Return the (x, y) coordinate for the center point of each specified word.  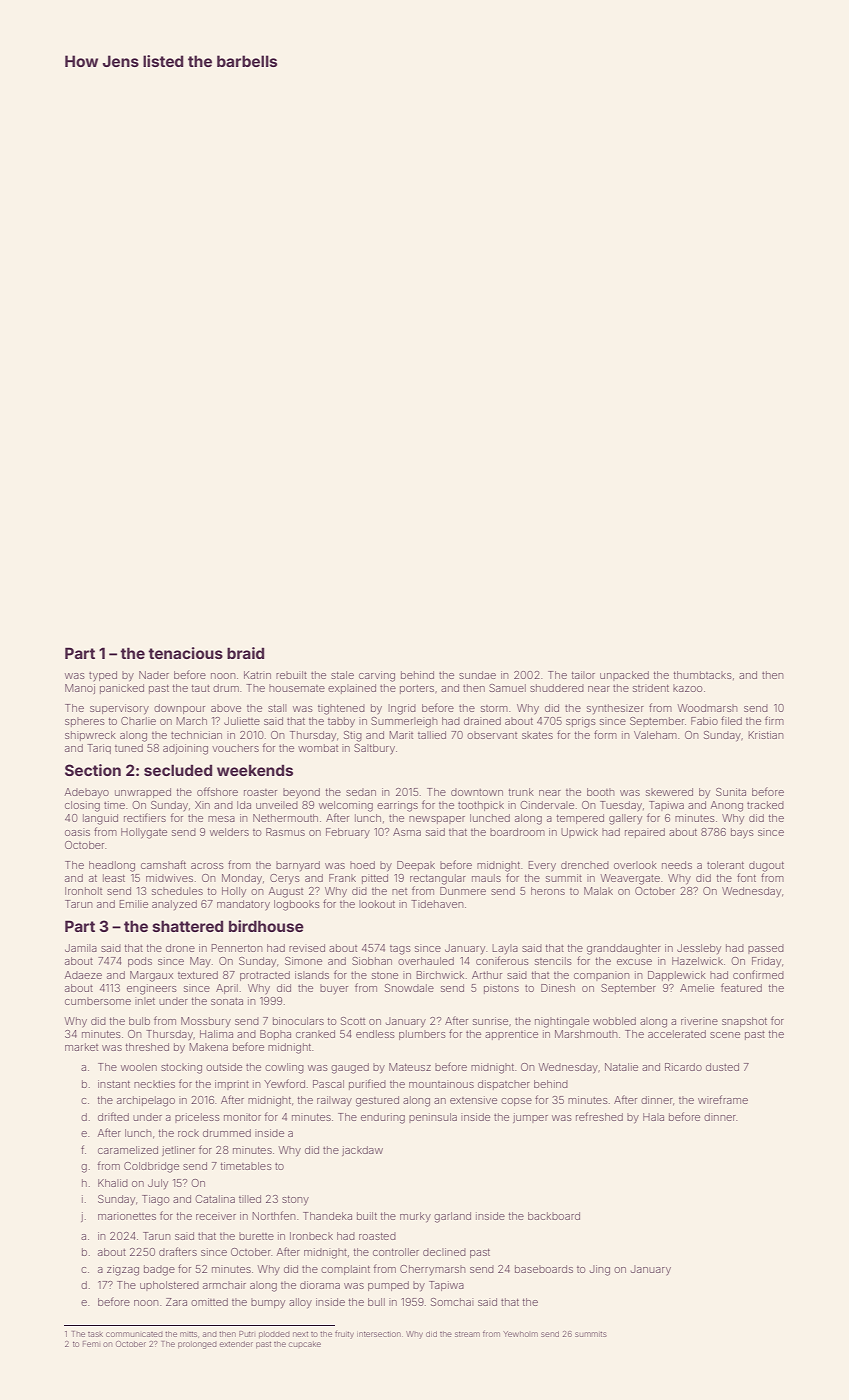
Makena (208, 1047)
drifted (113, 1116)
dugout (766, 866)
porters (417, 689)
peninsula (433, 1118)
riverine (699, 1021)
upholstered (169, 1286)
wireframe (723, 1099)
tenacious (185, 653)
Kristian (766, 735)
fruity (344, 1335)
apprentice (511, 1035)
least (114, 878)
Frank (342, 878)
